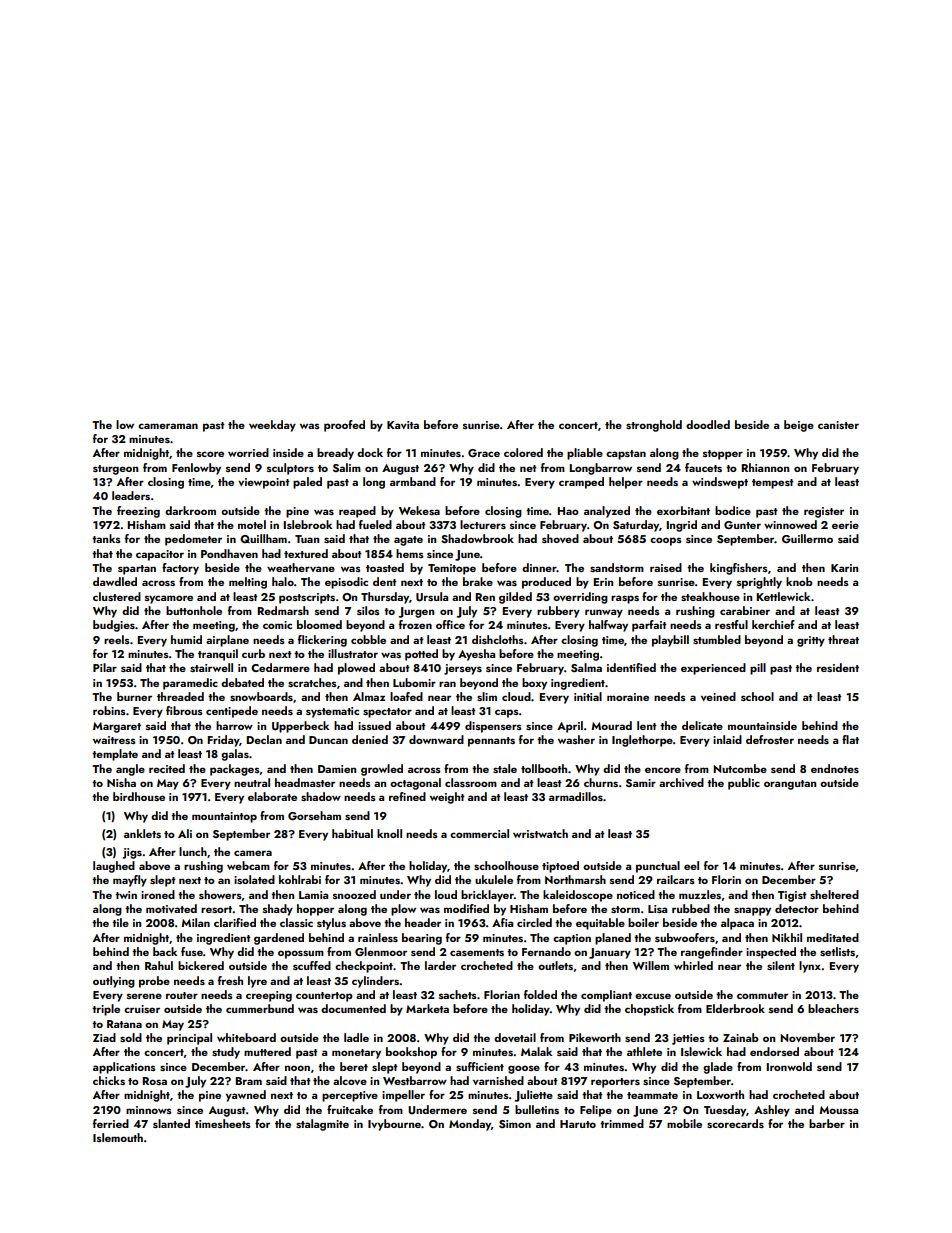 The height and width of the screenshot is (1233, 952). What do you see at coordinates (246, 1037) in the screenshot?
I see `whiteboard` at bounding box center [246, 1037].
